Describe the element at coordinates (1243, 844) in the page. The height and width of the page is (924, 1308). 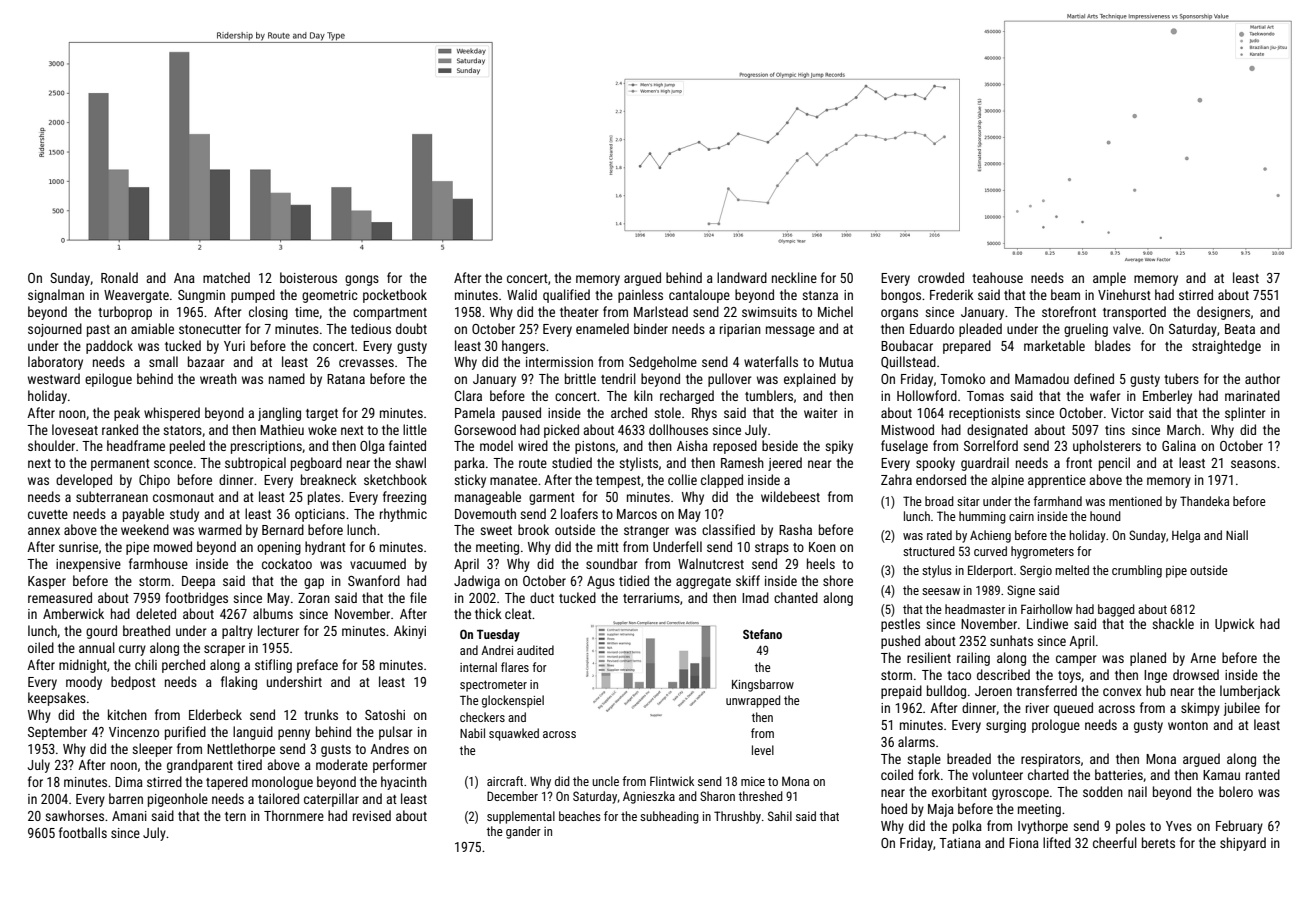
I see `shipyard` at that location.
